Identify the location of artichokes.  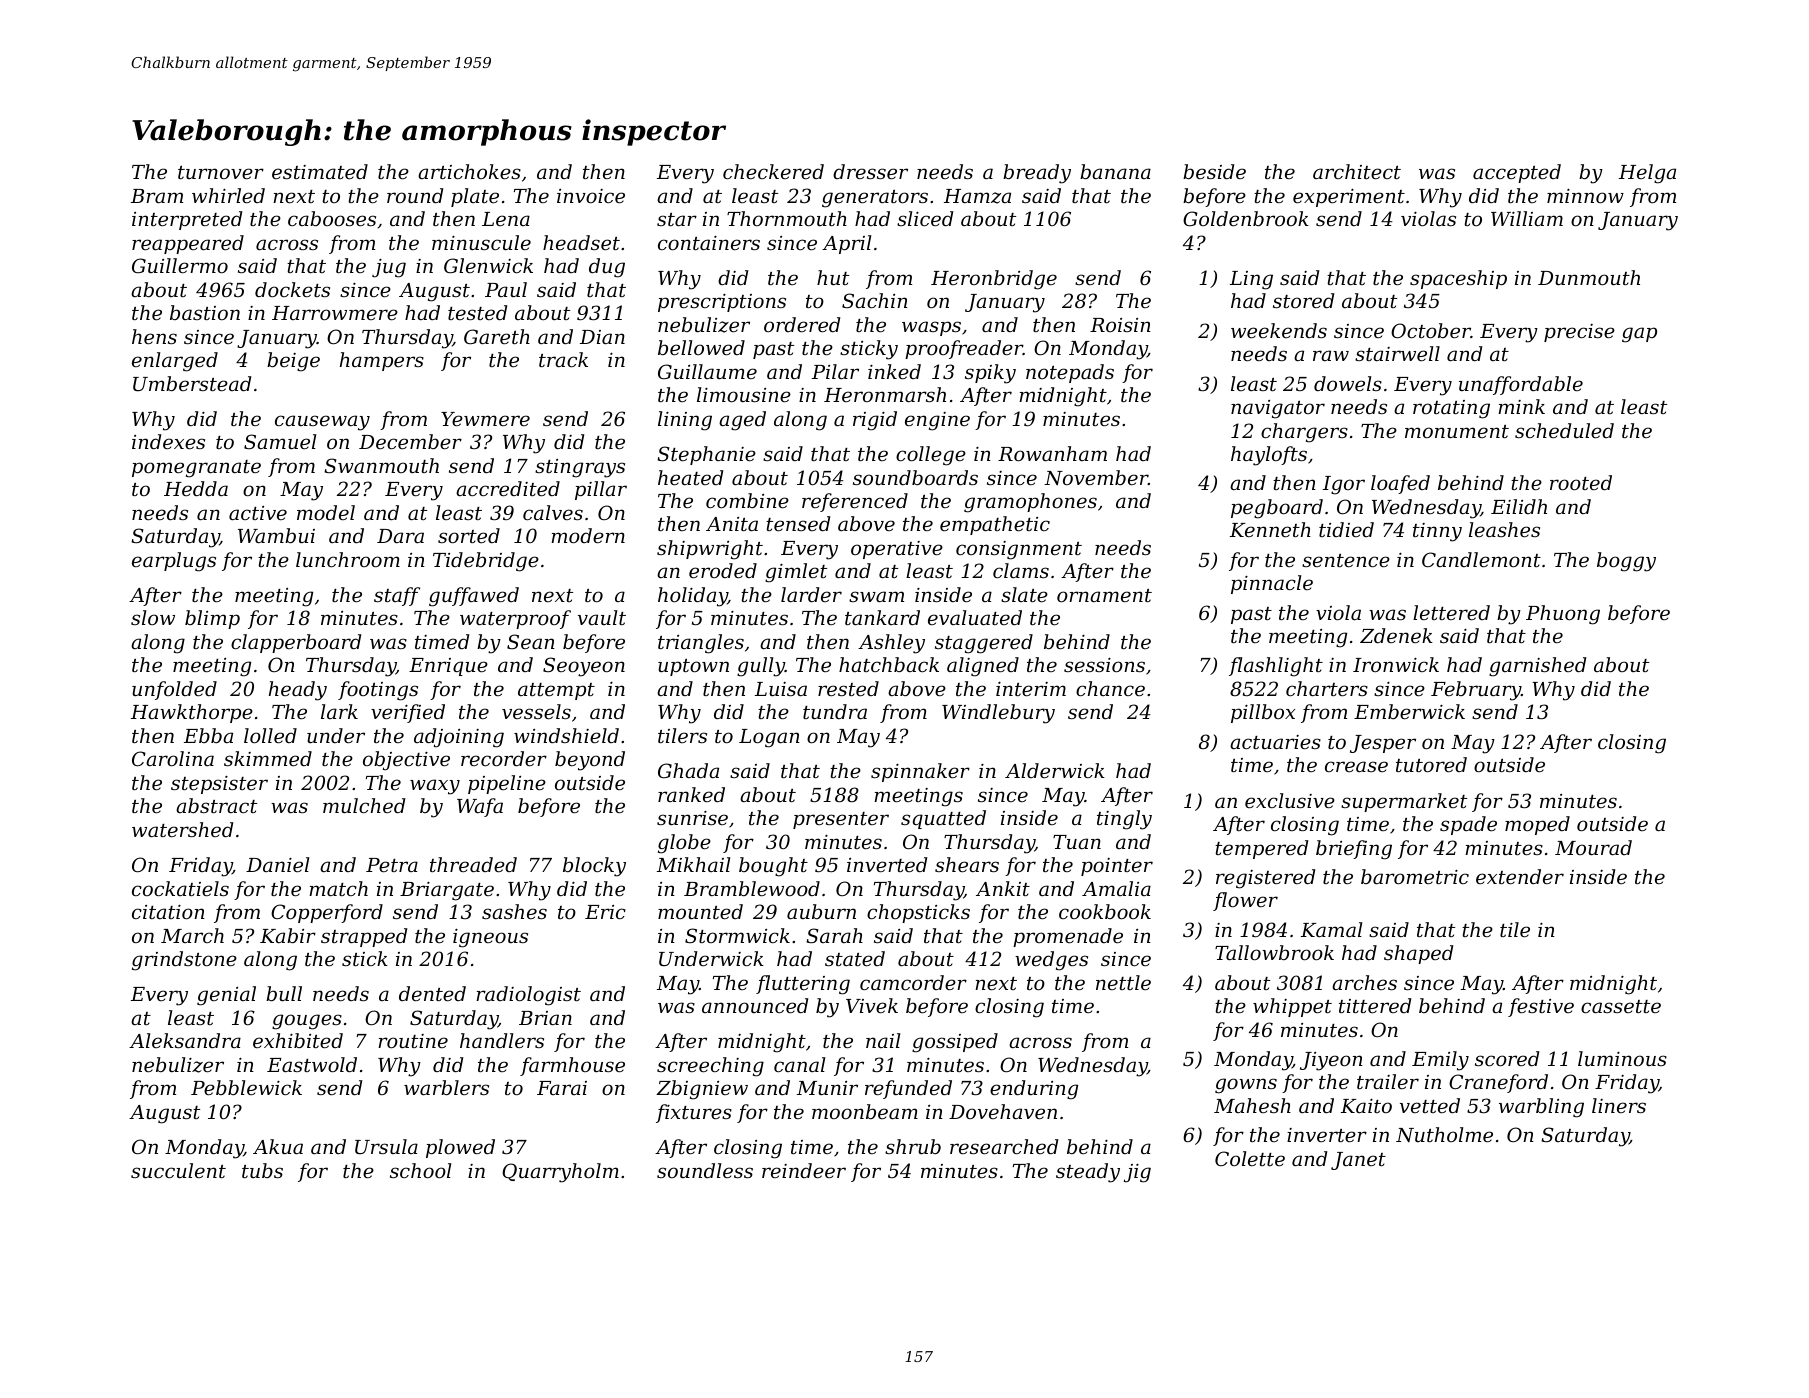
(469, 171).
